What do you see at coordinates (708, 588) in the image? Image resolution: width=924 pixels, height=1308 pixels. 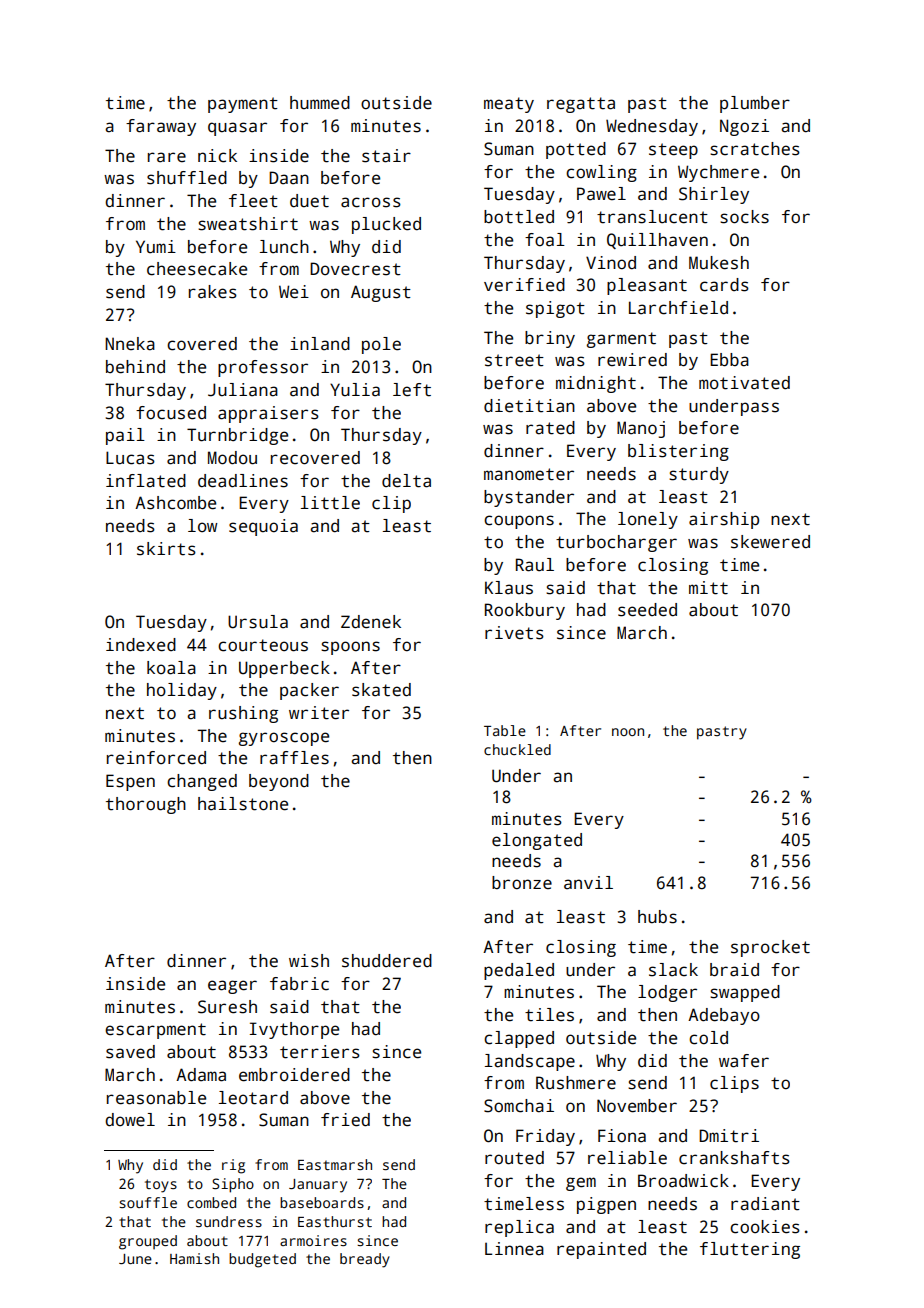 I see `mitt` at bounding box center [708, 588].
